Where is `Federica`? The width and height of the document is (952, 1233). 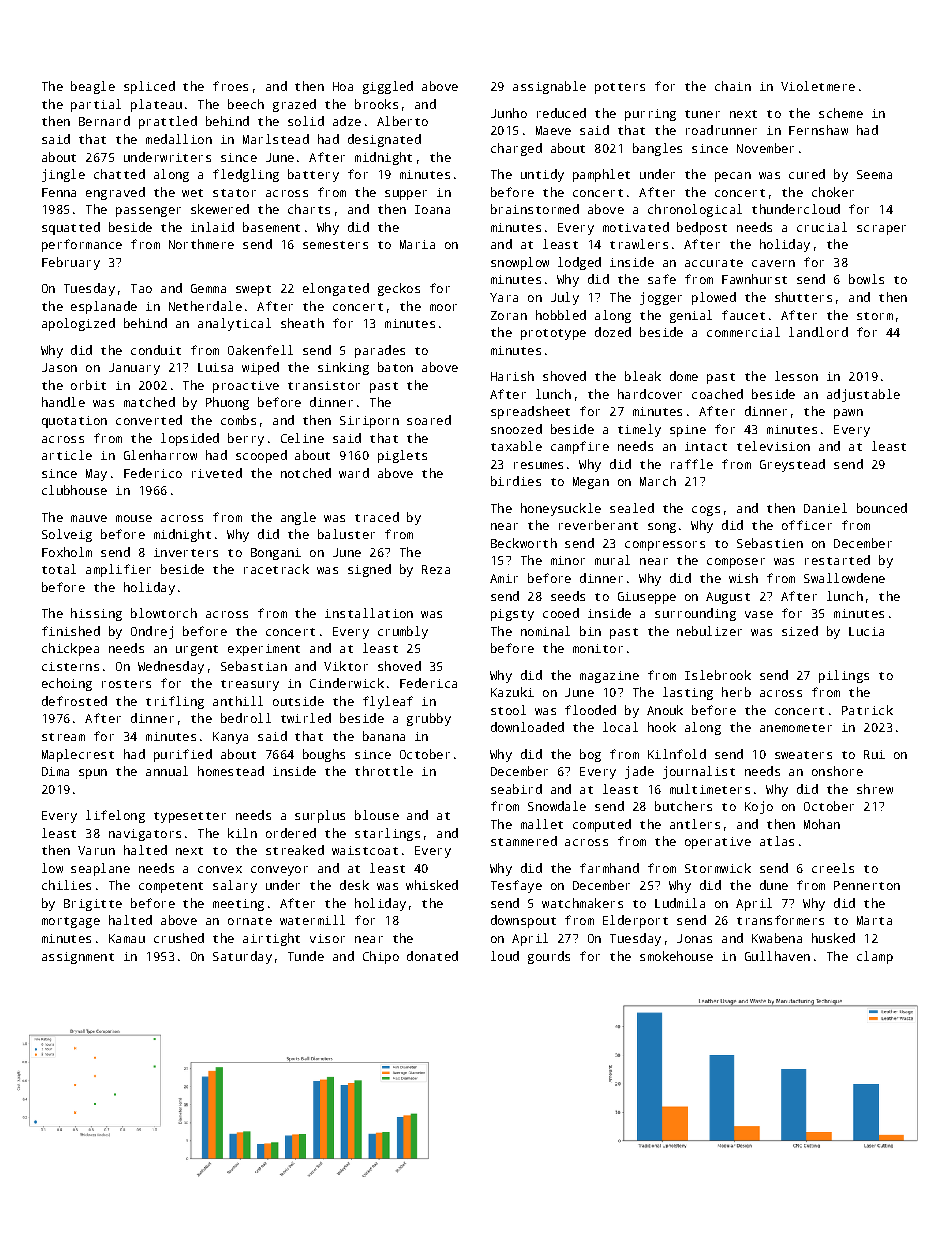
Federica is located at coordinates (428, 683).
